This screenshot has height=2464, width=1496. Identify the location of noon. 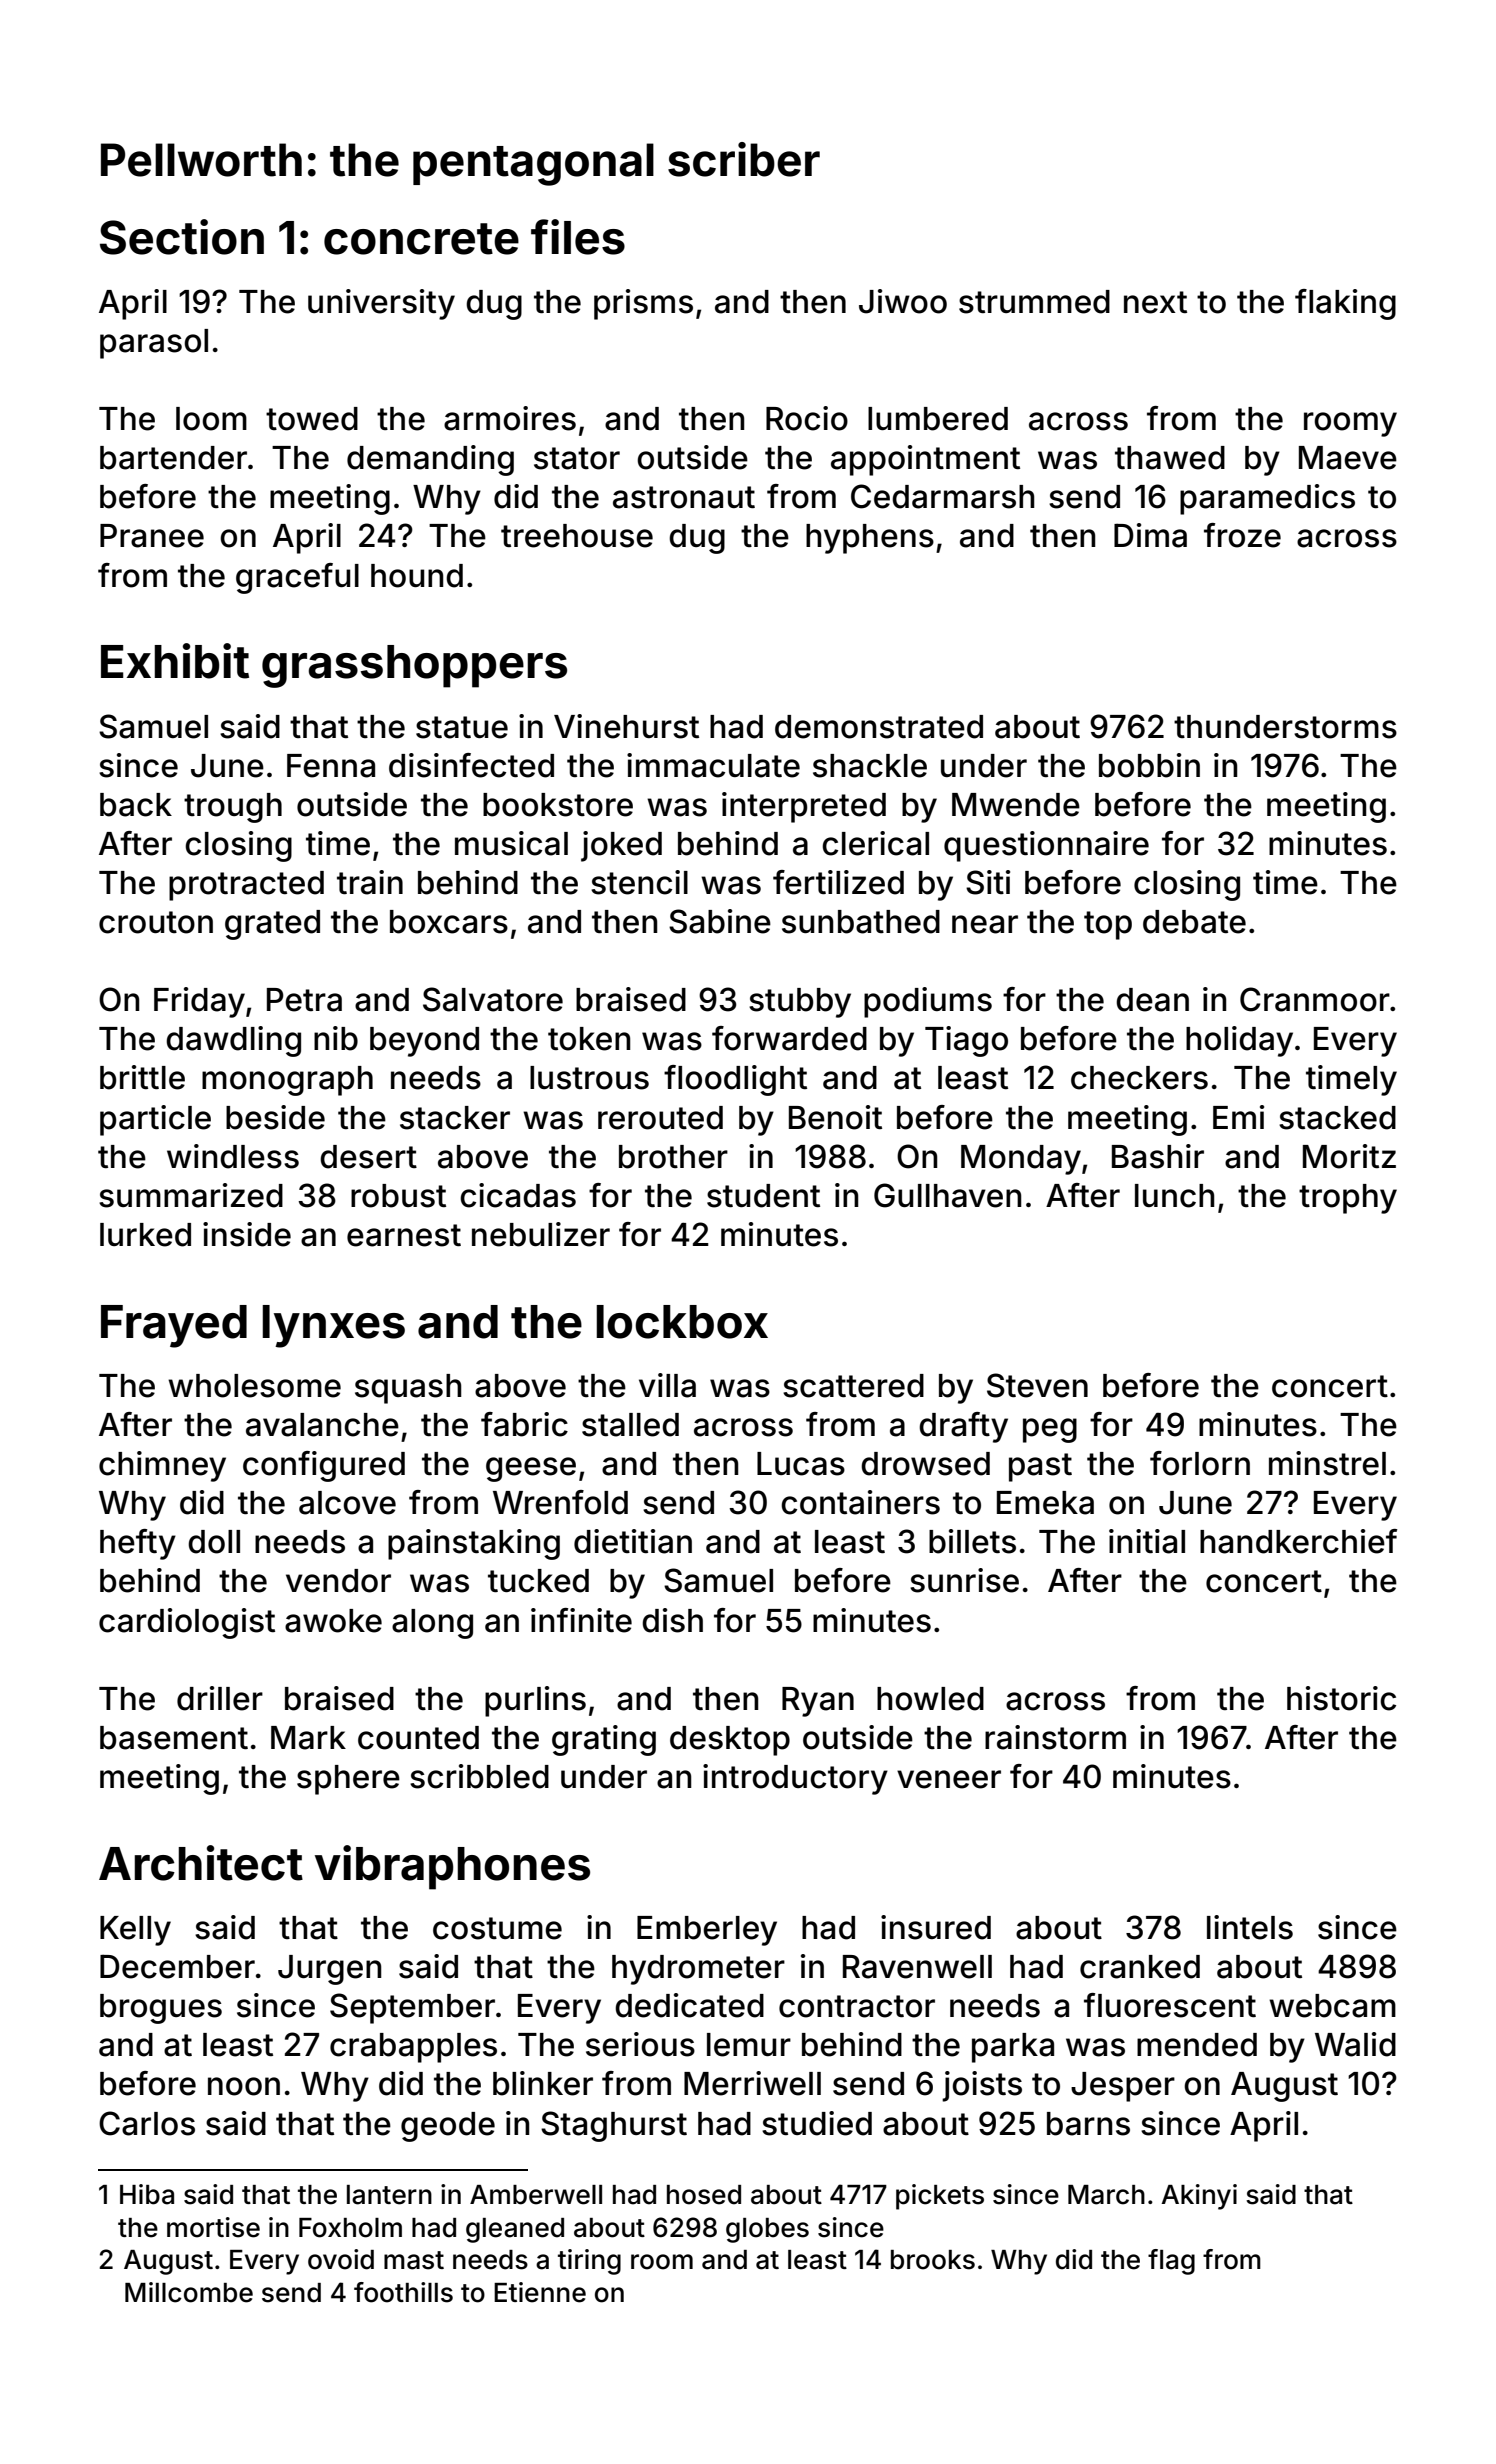
(244, 2086).
